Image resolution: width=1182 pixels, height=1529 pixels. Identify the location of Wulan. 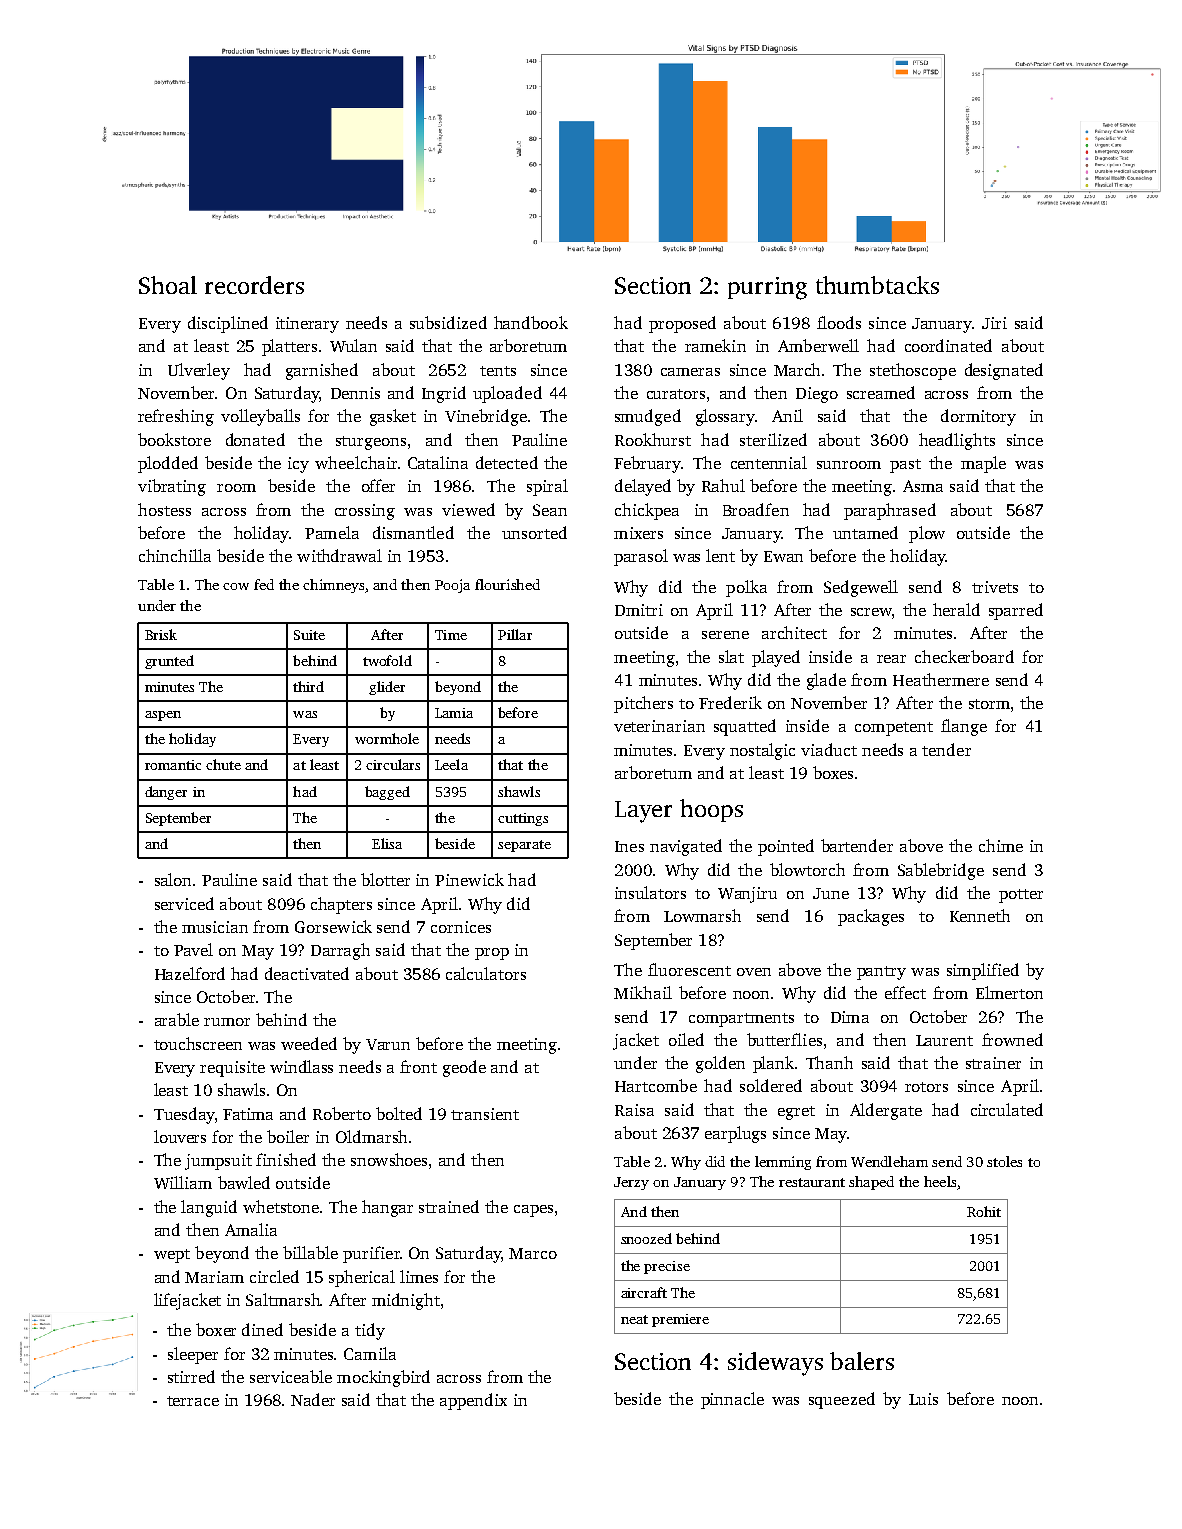
(353, 345).
